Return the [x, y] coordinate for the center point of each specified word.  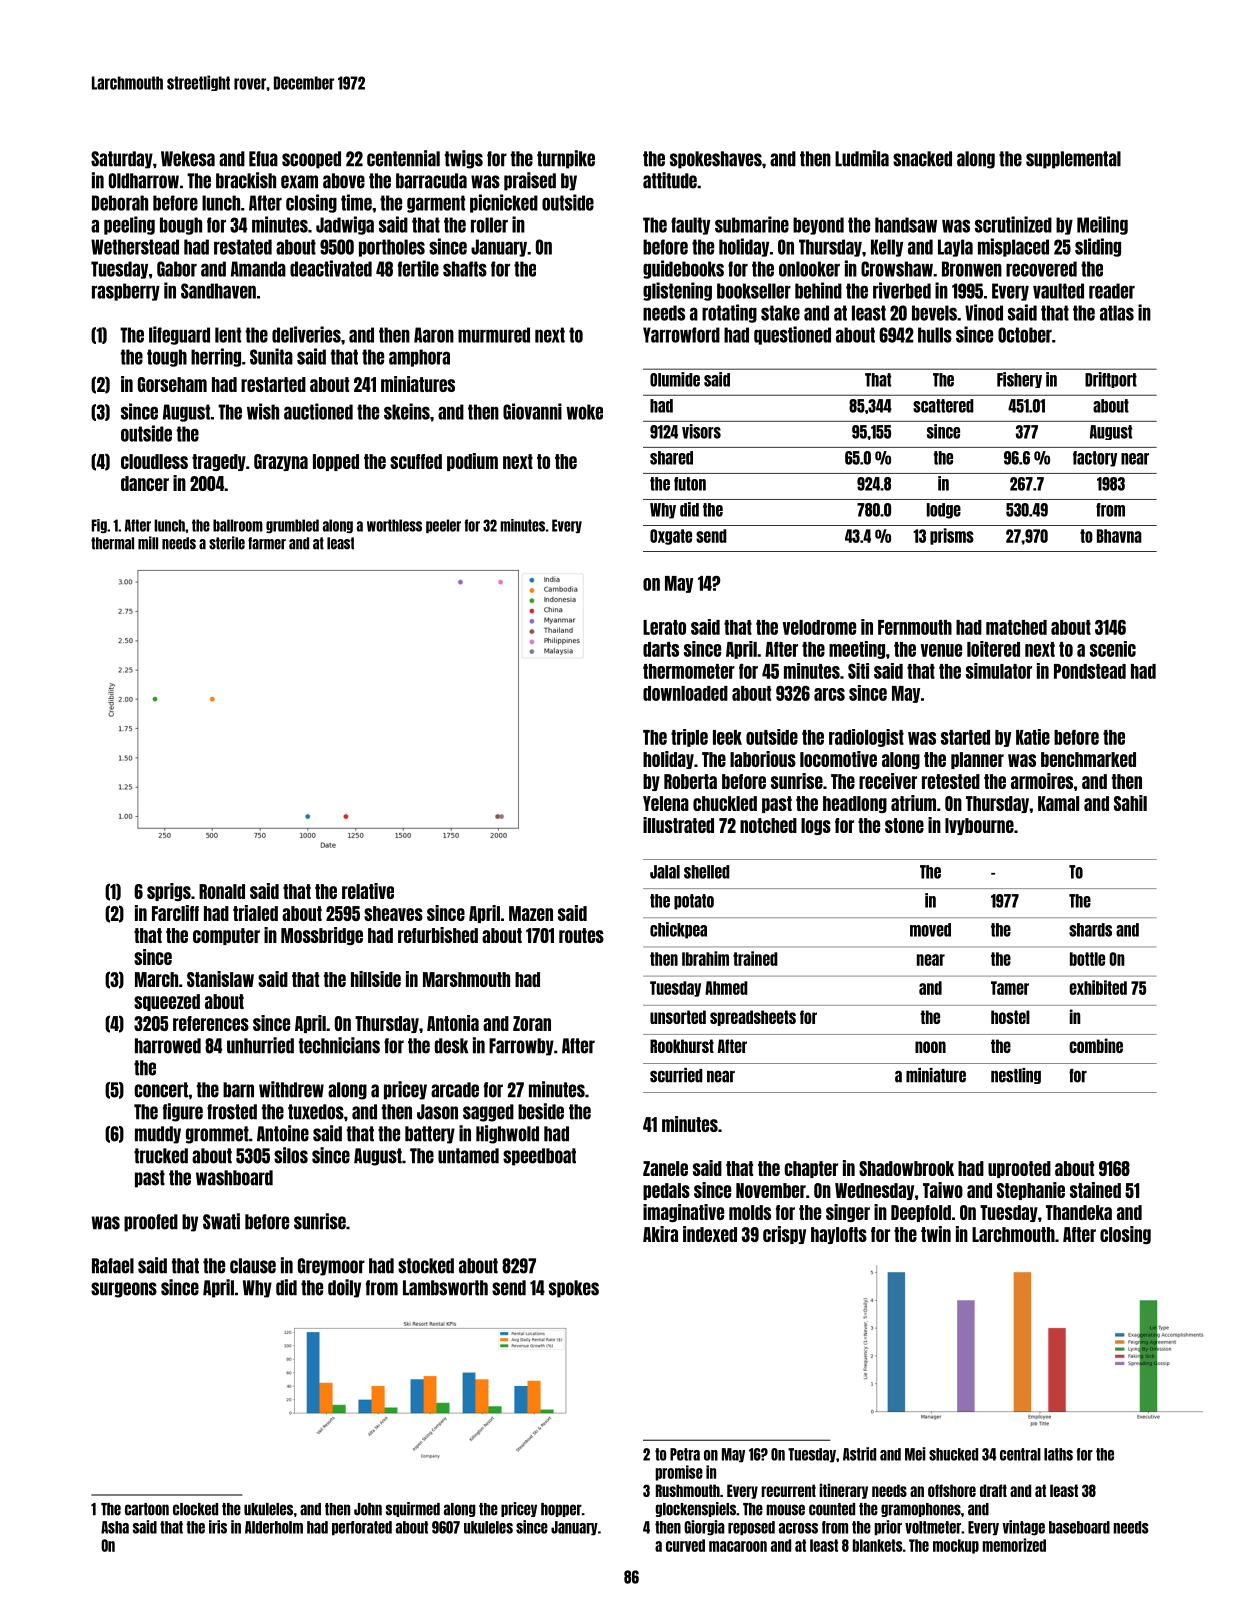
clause [253, 1266]
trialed [255, 913]
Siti [858, 671]
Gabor [177, 269]
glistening [677, 291]
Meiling [1102, 225]
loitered [993, 649]
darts [661, 649]
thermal [112, 543]
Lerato [664, 627]
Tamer [1010, 988]
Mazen [531, 913]
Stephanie [1031, 1191]
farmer [267, 543]
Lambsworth [445, 1288]
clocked [195, 1509]
